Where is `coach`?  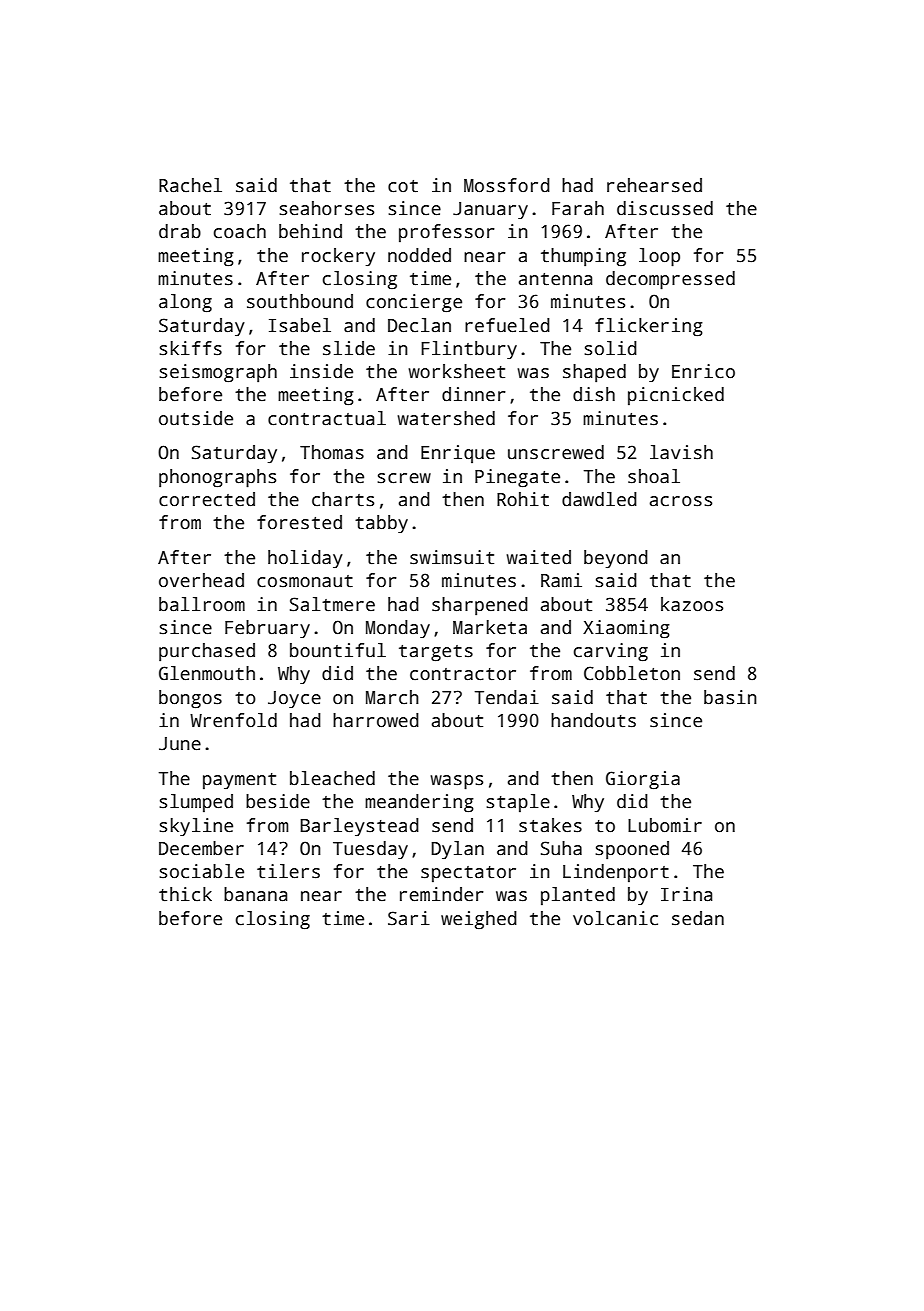
coach is located at coordinates (240, 231).
